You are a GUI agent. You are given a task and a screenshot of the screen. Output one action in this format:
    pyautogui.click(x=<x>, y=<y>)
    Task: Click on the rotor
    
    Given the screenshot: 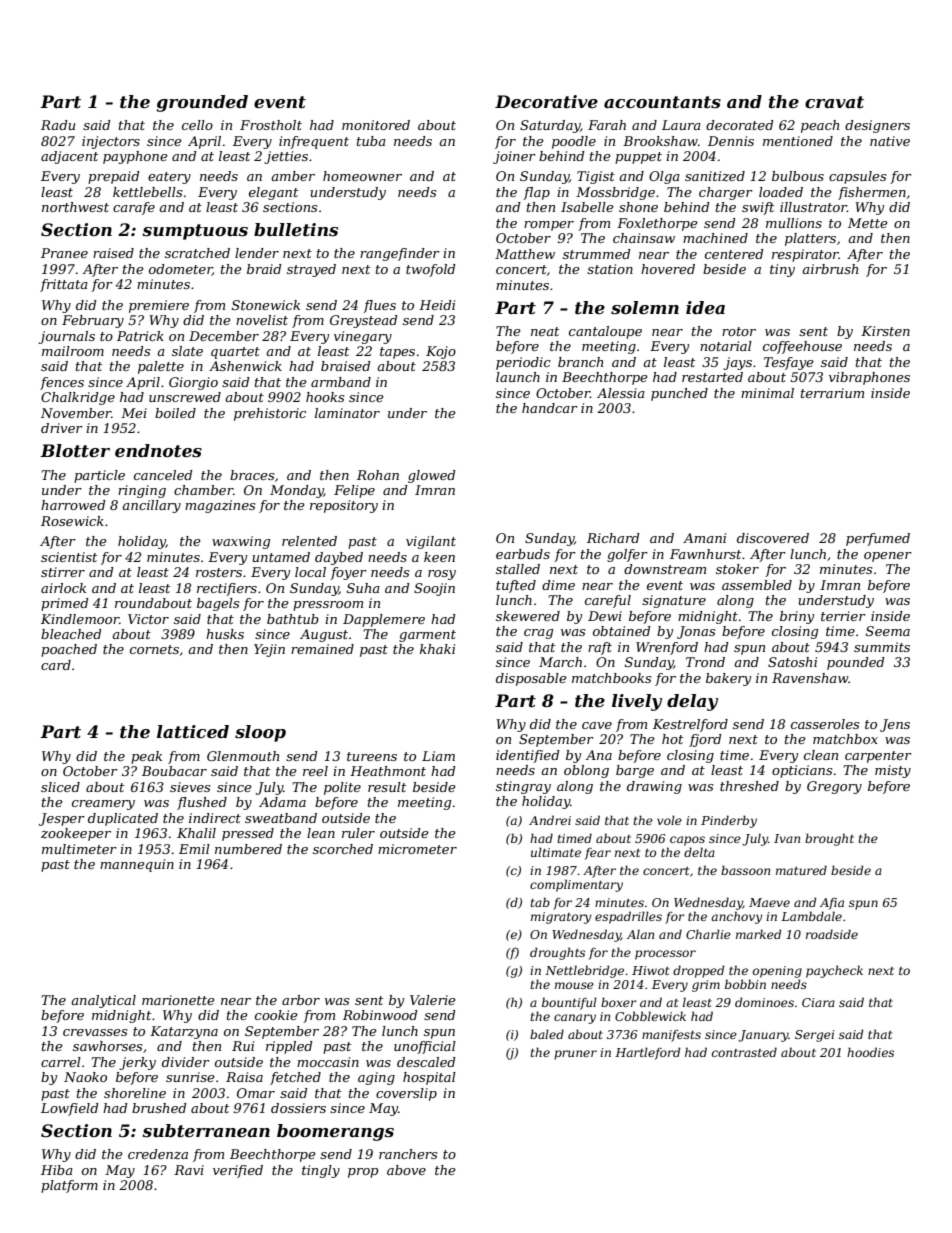 What is the action you would take?
    pyautogui.click(x=739, y=331)
